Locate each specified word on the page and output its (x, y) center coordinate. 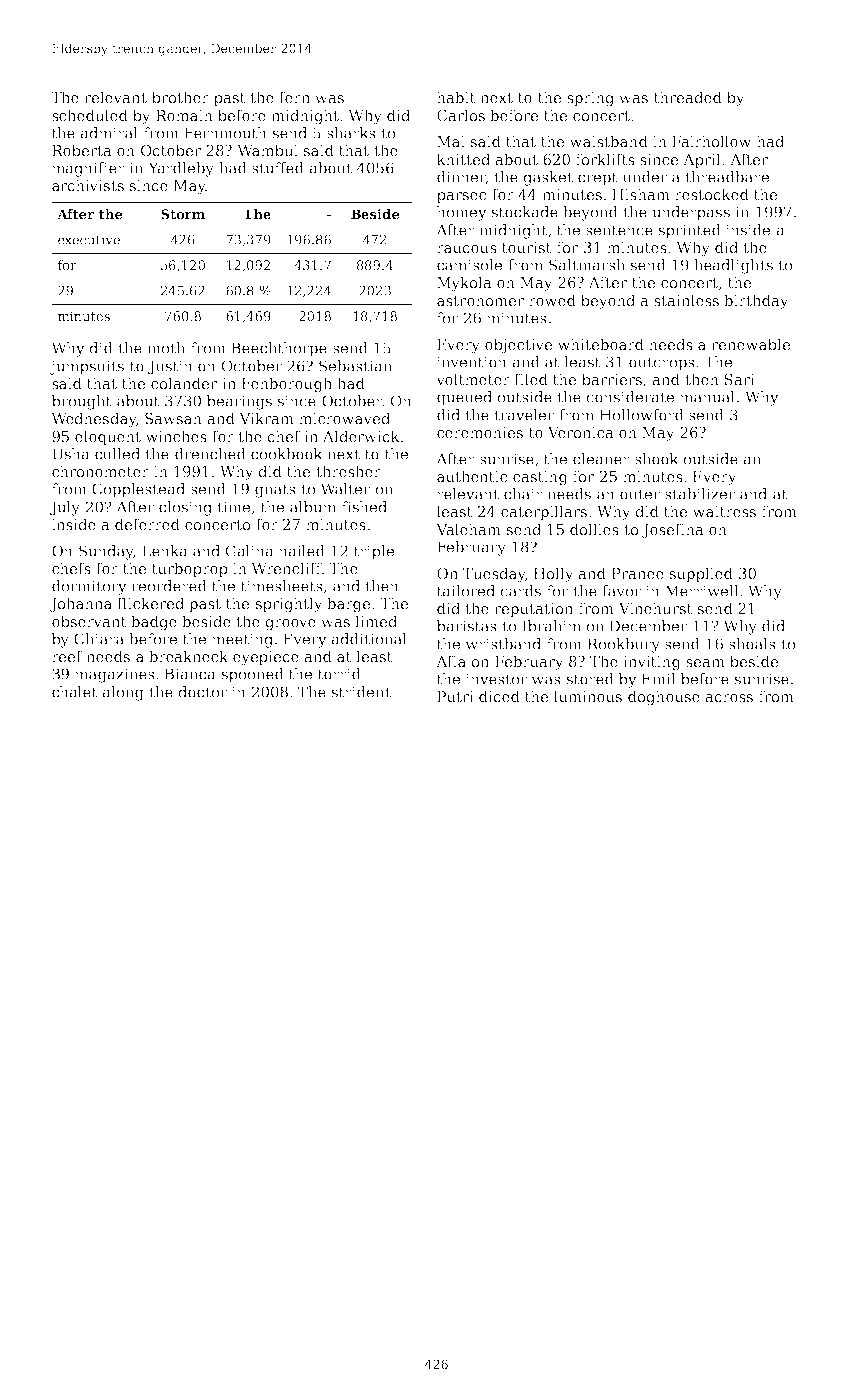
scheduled (90, 115)
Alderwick (361, 436)
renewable (750, 344)
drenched (210, 454)
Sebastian (355, 366)
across (729, 698)
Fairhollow (711, 141)
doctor (202, 692)
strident (361, 692)
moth (166, 348)
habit (456, 97)
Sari (739, 379)
